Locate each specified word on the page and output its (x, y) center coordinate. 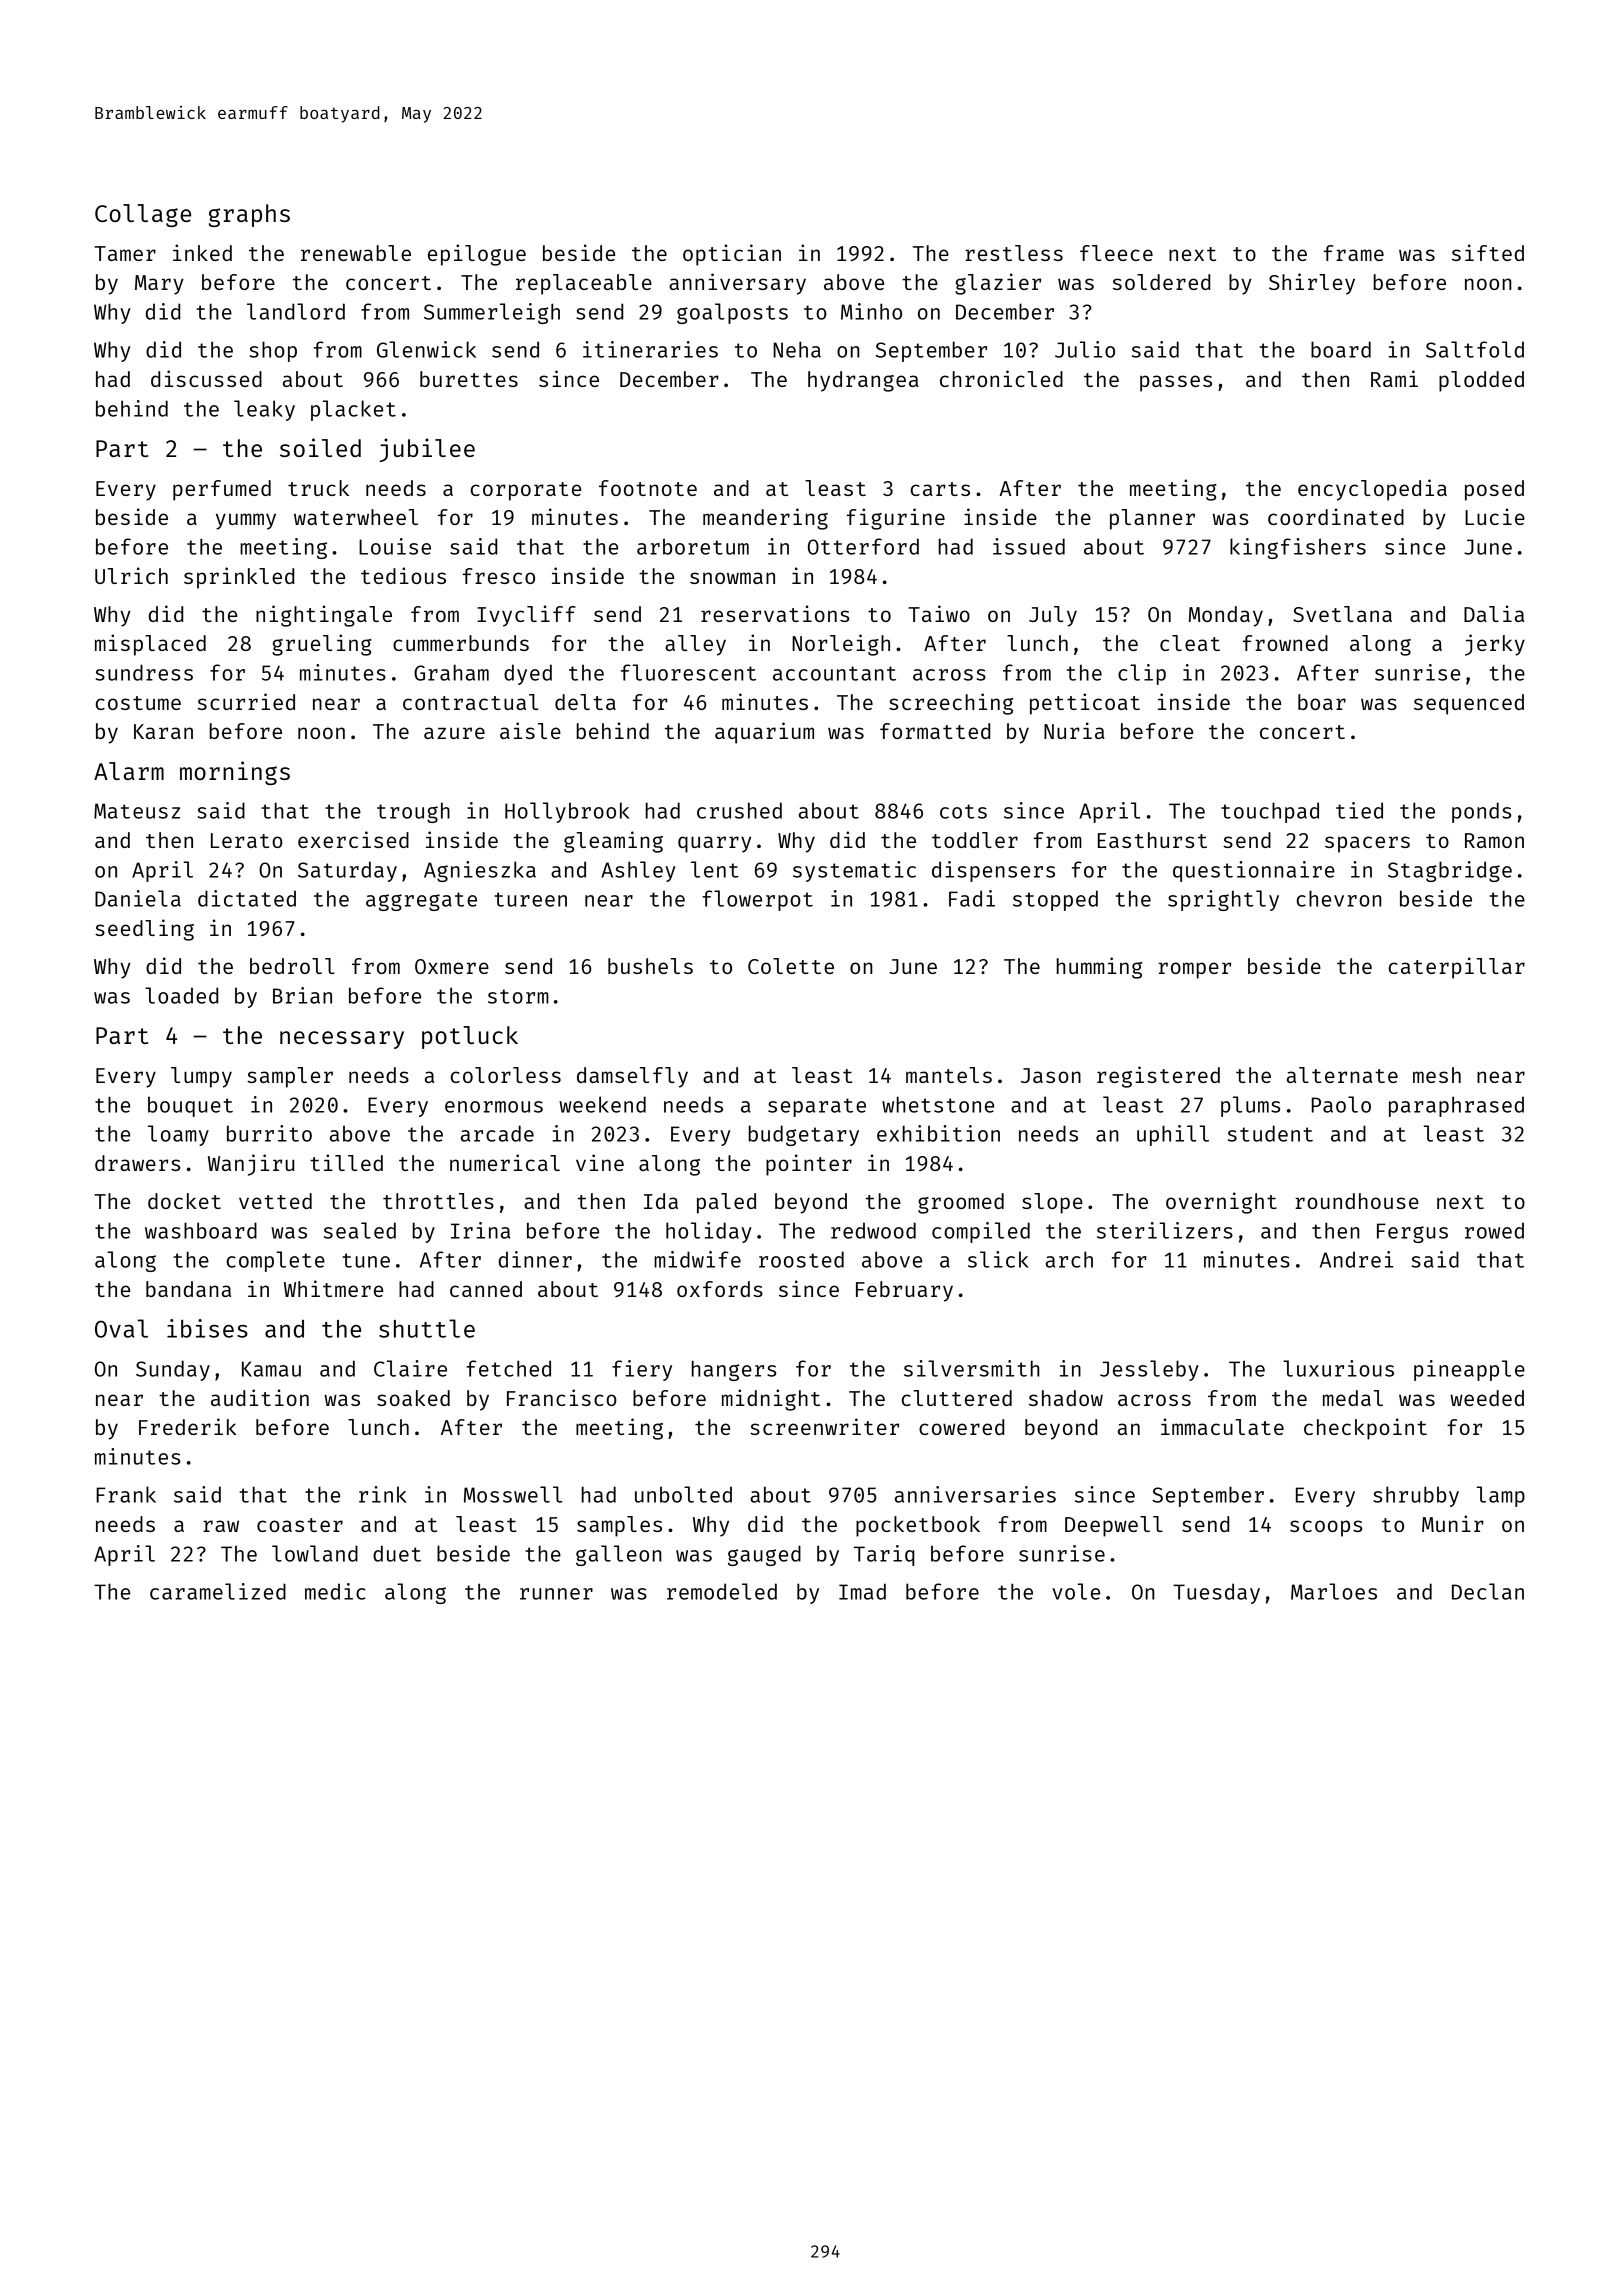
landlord (296, 311)
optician (732, 255)
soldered (1161, 282)
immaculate (1222, 1426)
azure (454, 733)
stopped (1055, 900)
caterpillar (1457, 968)
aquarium (764, 733)
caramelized (218, 1591)
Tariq (884, 1555)
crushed (739, 810)
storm (518, 996)
